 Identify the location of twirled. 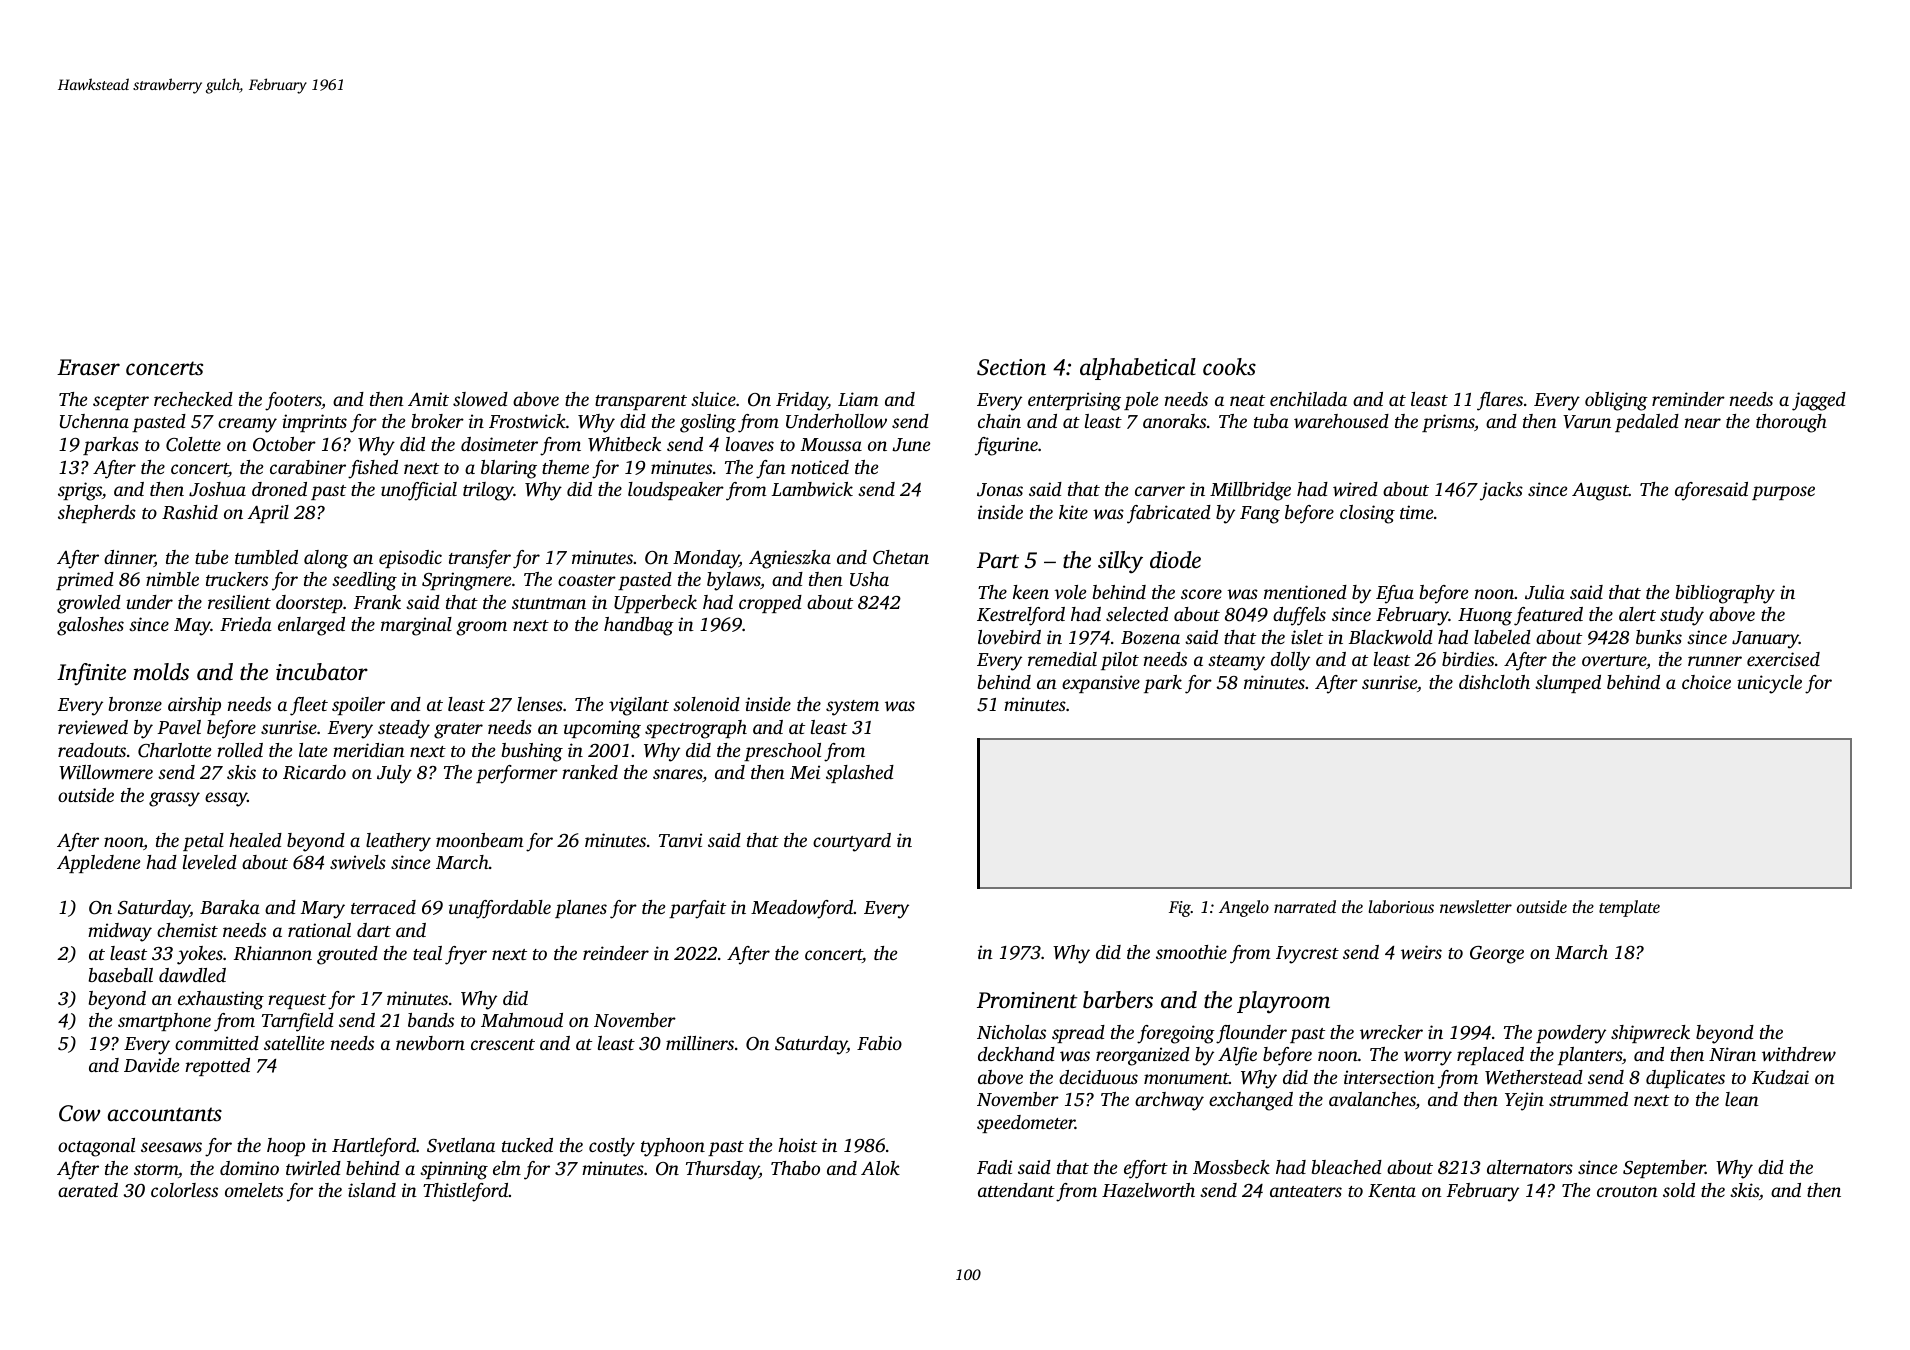
(313, 1168).
